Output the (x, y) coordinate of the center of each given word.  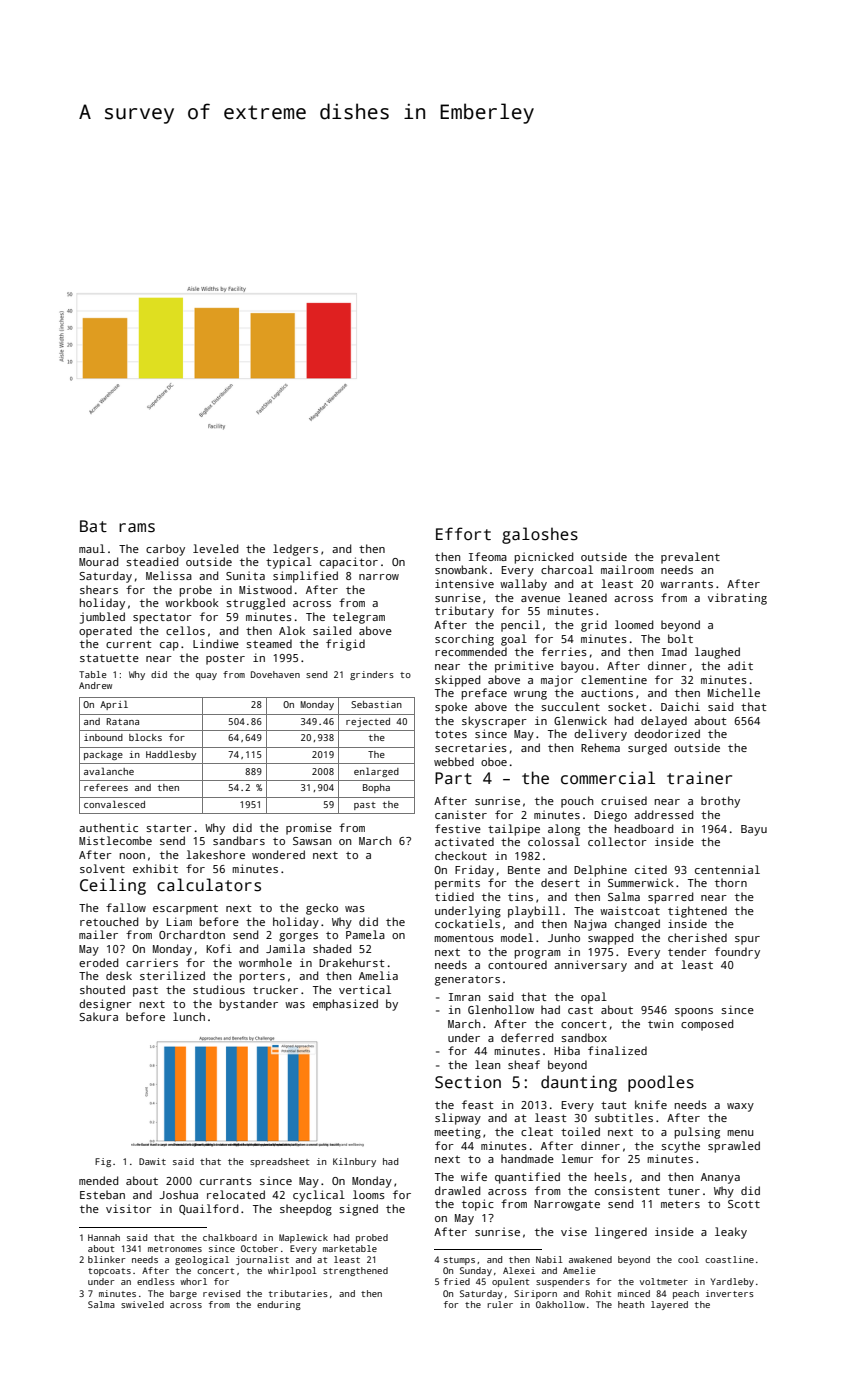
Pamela (365, 934)
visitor (129, 1208)
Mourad (98, 561)
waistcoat (630, 910)
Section (468, 1082)
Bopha (376, 788)
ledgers (295, 550)
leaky (731, 1233)
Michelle (734, 692)
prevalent (690, 558)
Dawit (152, 1161)
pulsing (697, 1133)
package (103, 755)
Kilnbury (354, 1162)
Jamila (285, 948)
